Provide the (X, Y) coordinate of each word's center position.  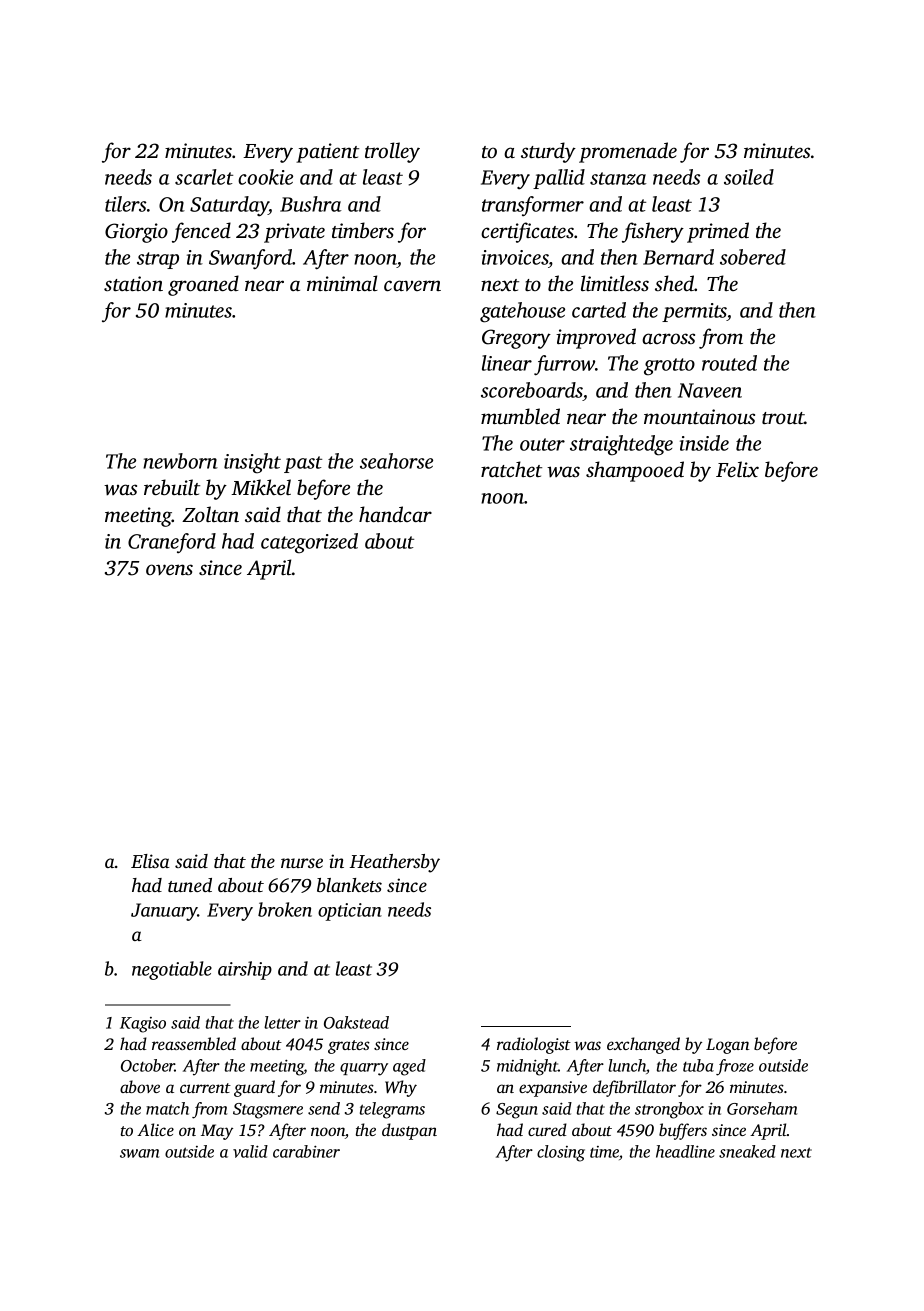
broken (285, 909)
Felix (737, 469)
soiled (749, 177)
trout (783, 418)
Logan (728, 1046)
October (148, 1065)
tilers (125, 204)
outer (542, 444)
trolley (392, 152)
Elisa (150, 861)
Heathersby (395, 863)
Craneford (172, 543)
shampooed (635, 471)
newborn (180, 461)
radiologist (534, 1045)
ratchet (511, 469)
